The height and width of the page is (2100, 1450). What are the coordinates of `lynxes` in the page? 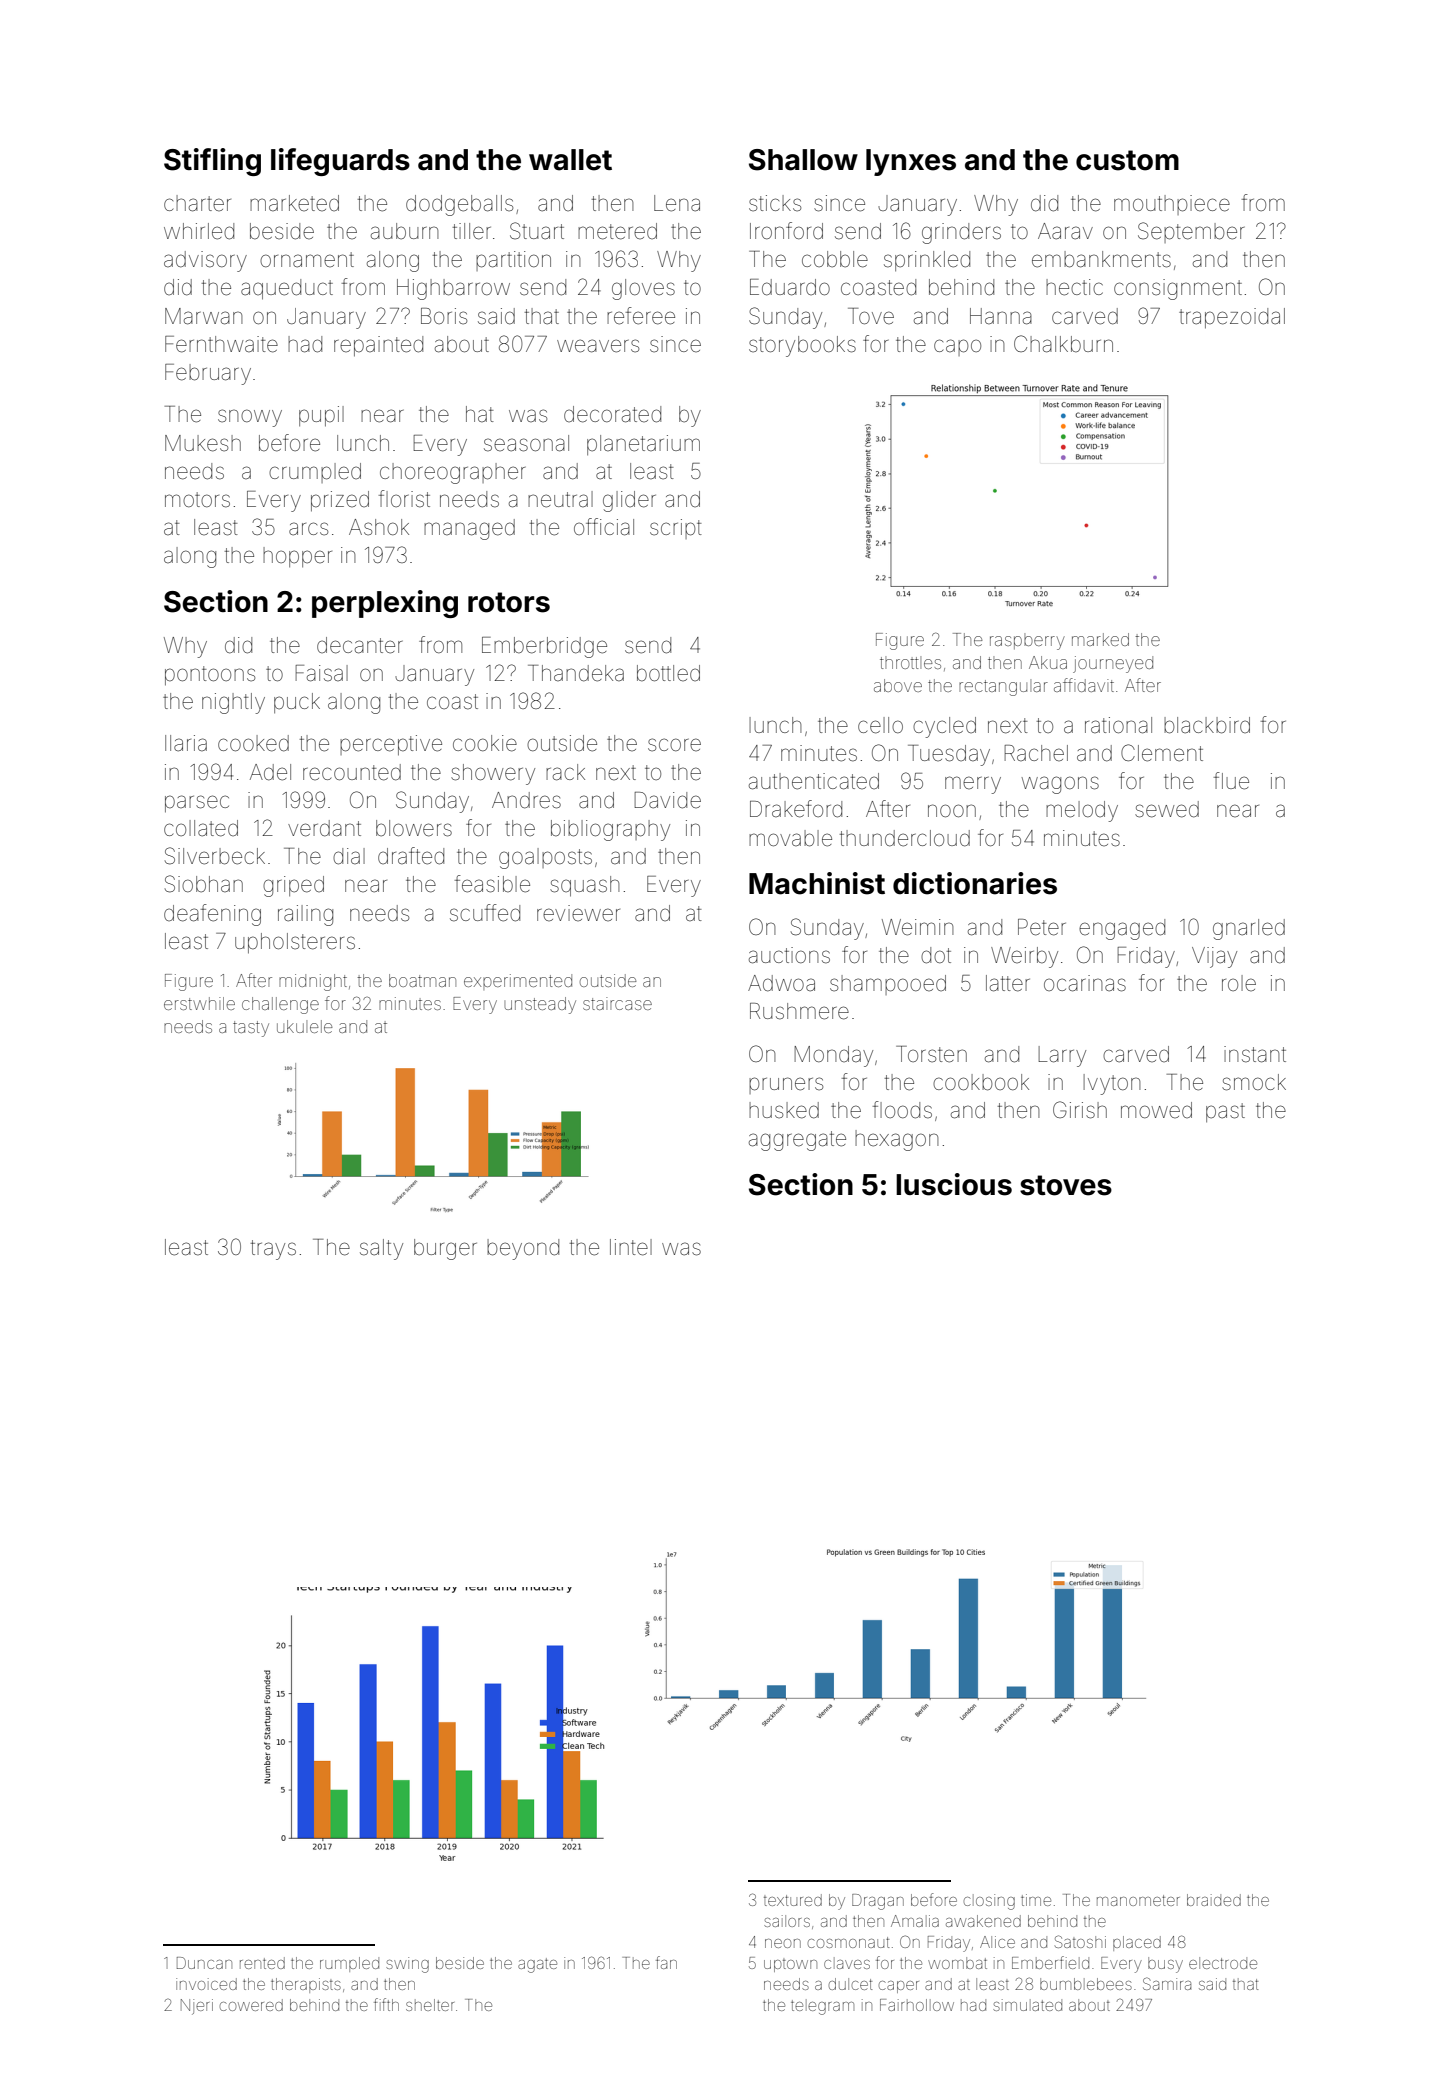 It's located at (911, 162).
